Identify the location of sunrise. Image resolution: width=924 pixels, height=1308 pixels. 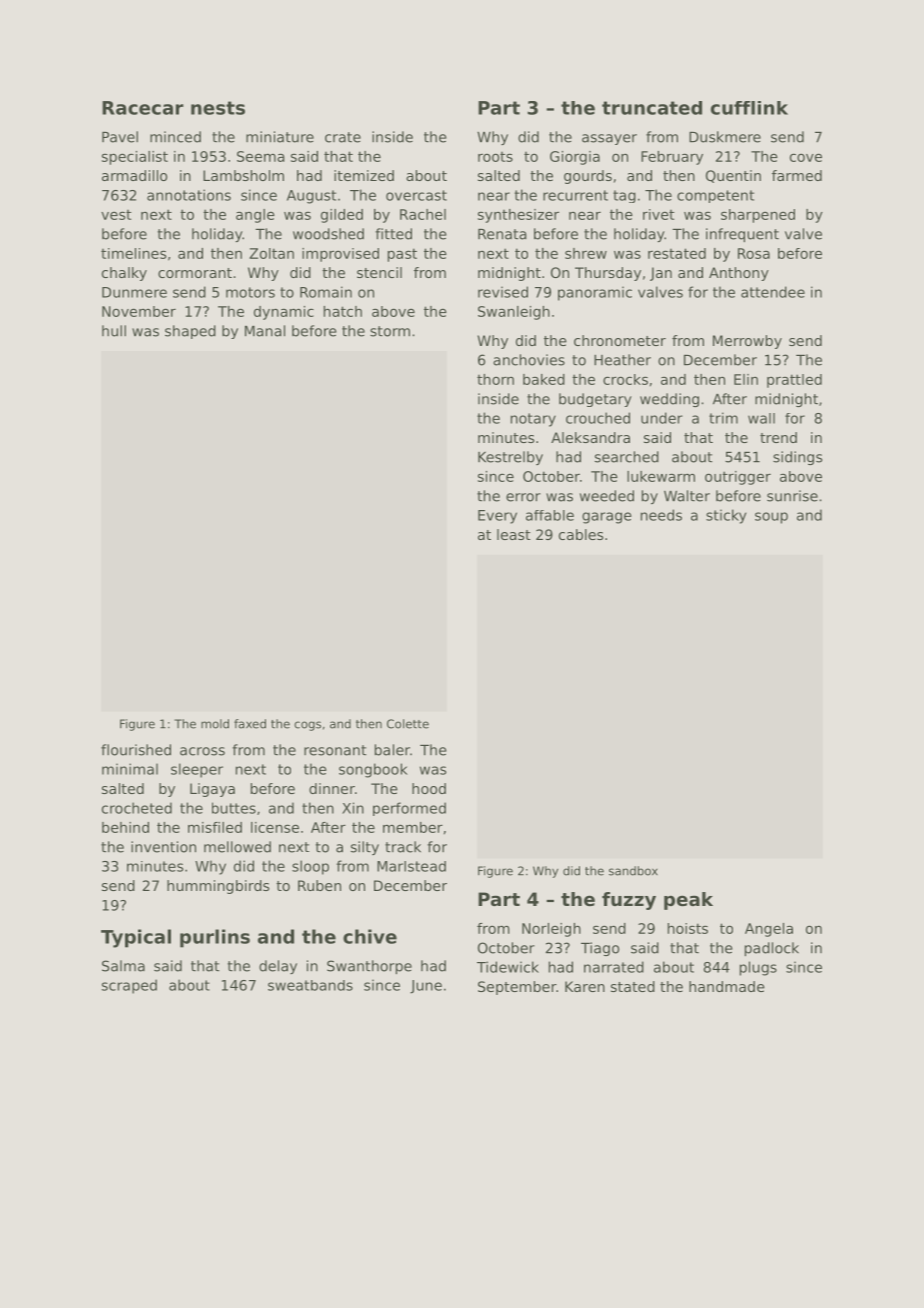
(792, 496).
